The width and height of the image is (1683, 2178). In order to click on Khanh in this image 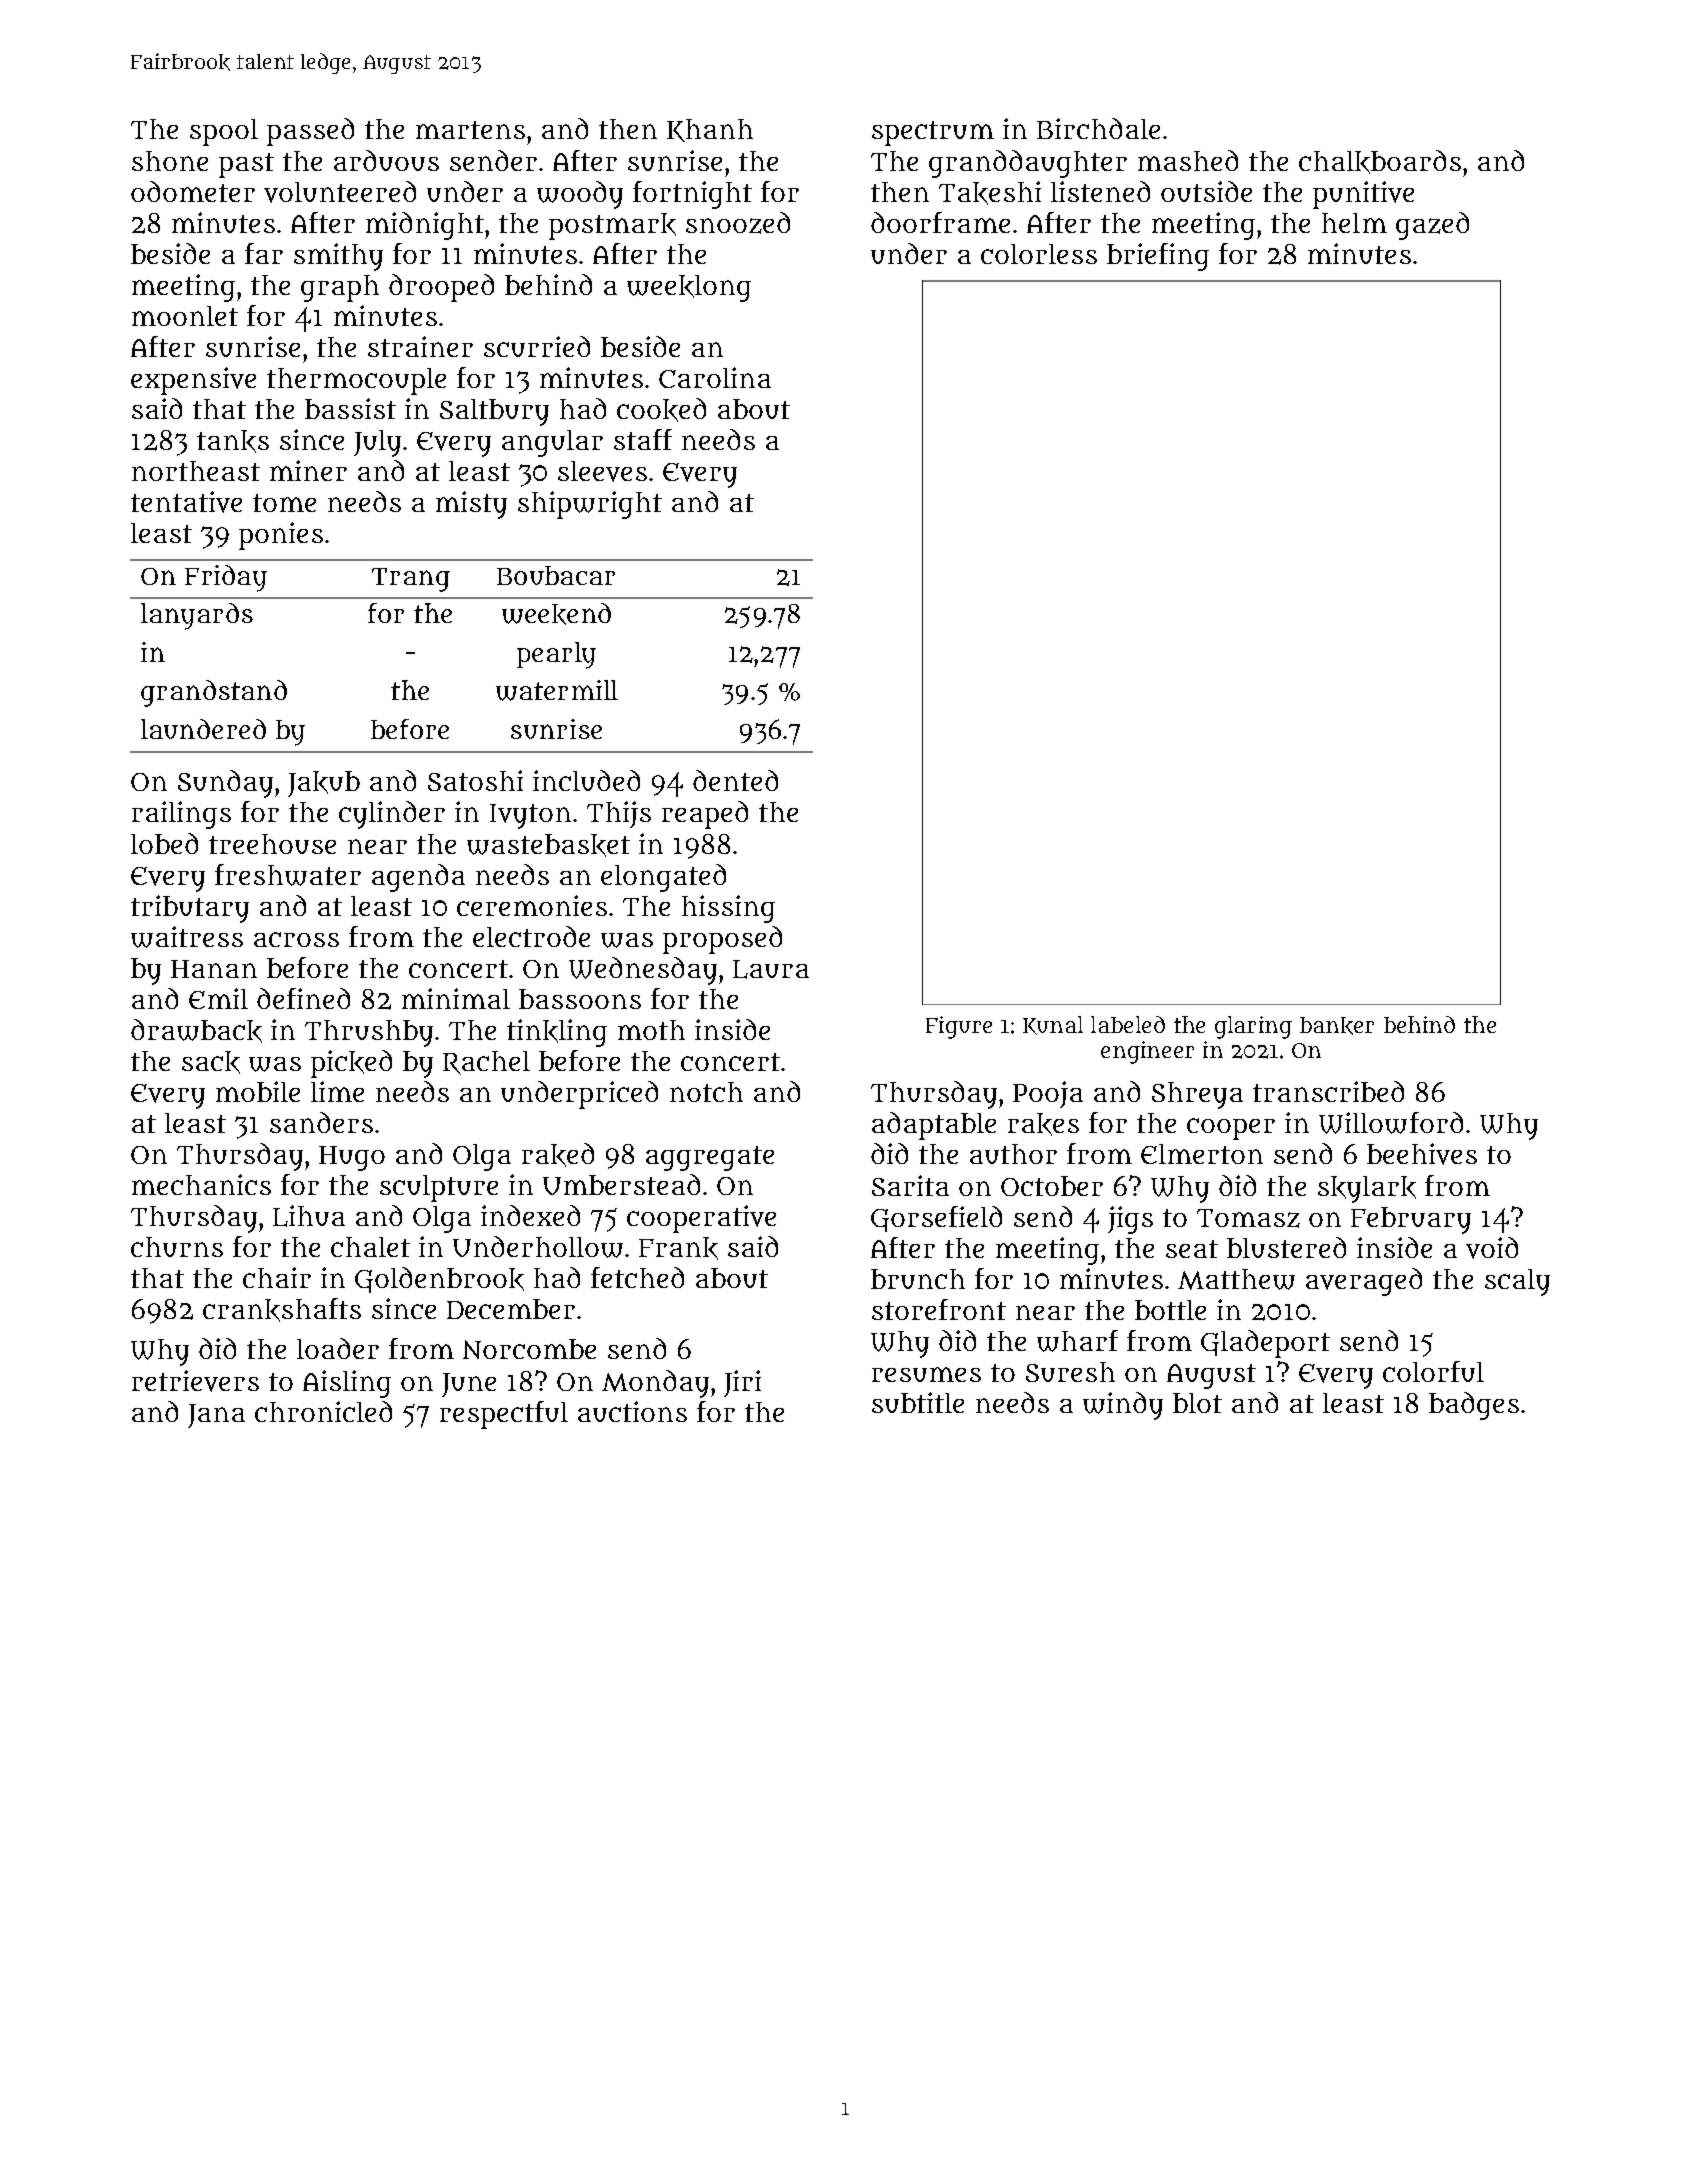, I will do `click(710, 130)`.
